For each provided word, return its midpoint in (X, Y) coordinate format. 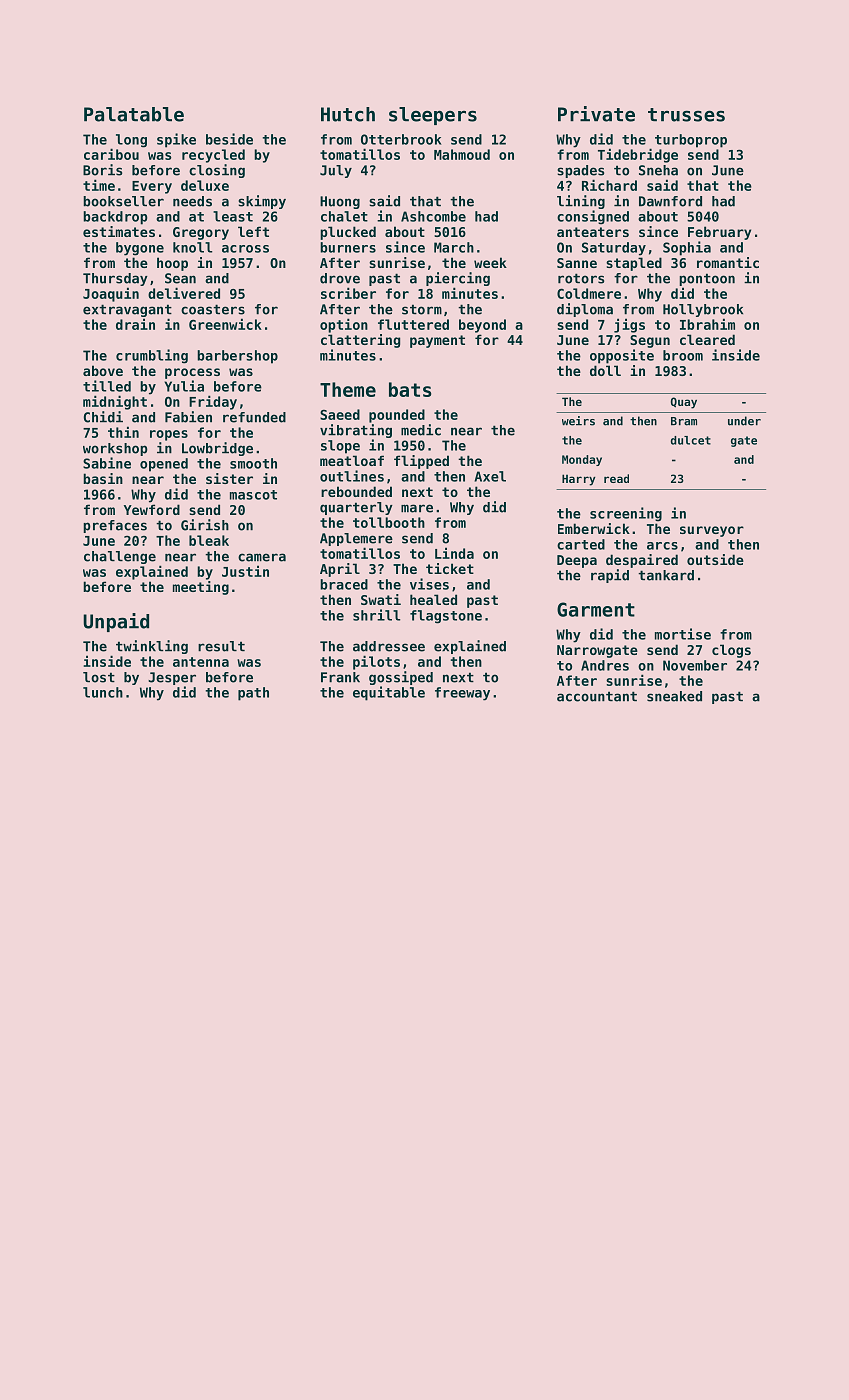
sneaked (674, 696)
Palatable (134, 114)
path (253, 694)
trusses (686, 115)
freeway (462, 694)
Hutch (348, 114)
